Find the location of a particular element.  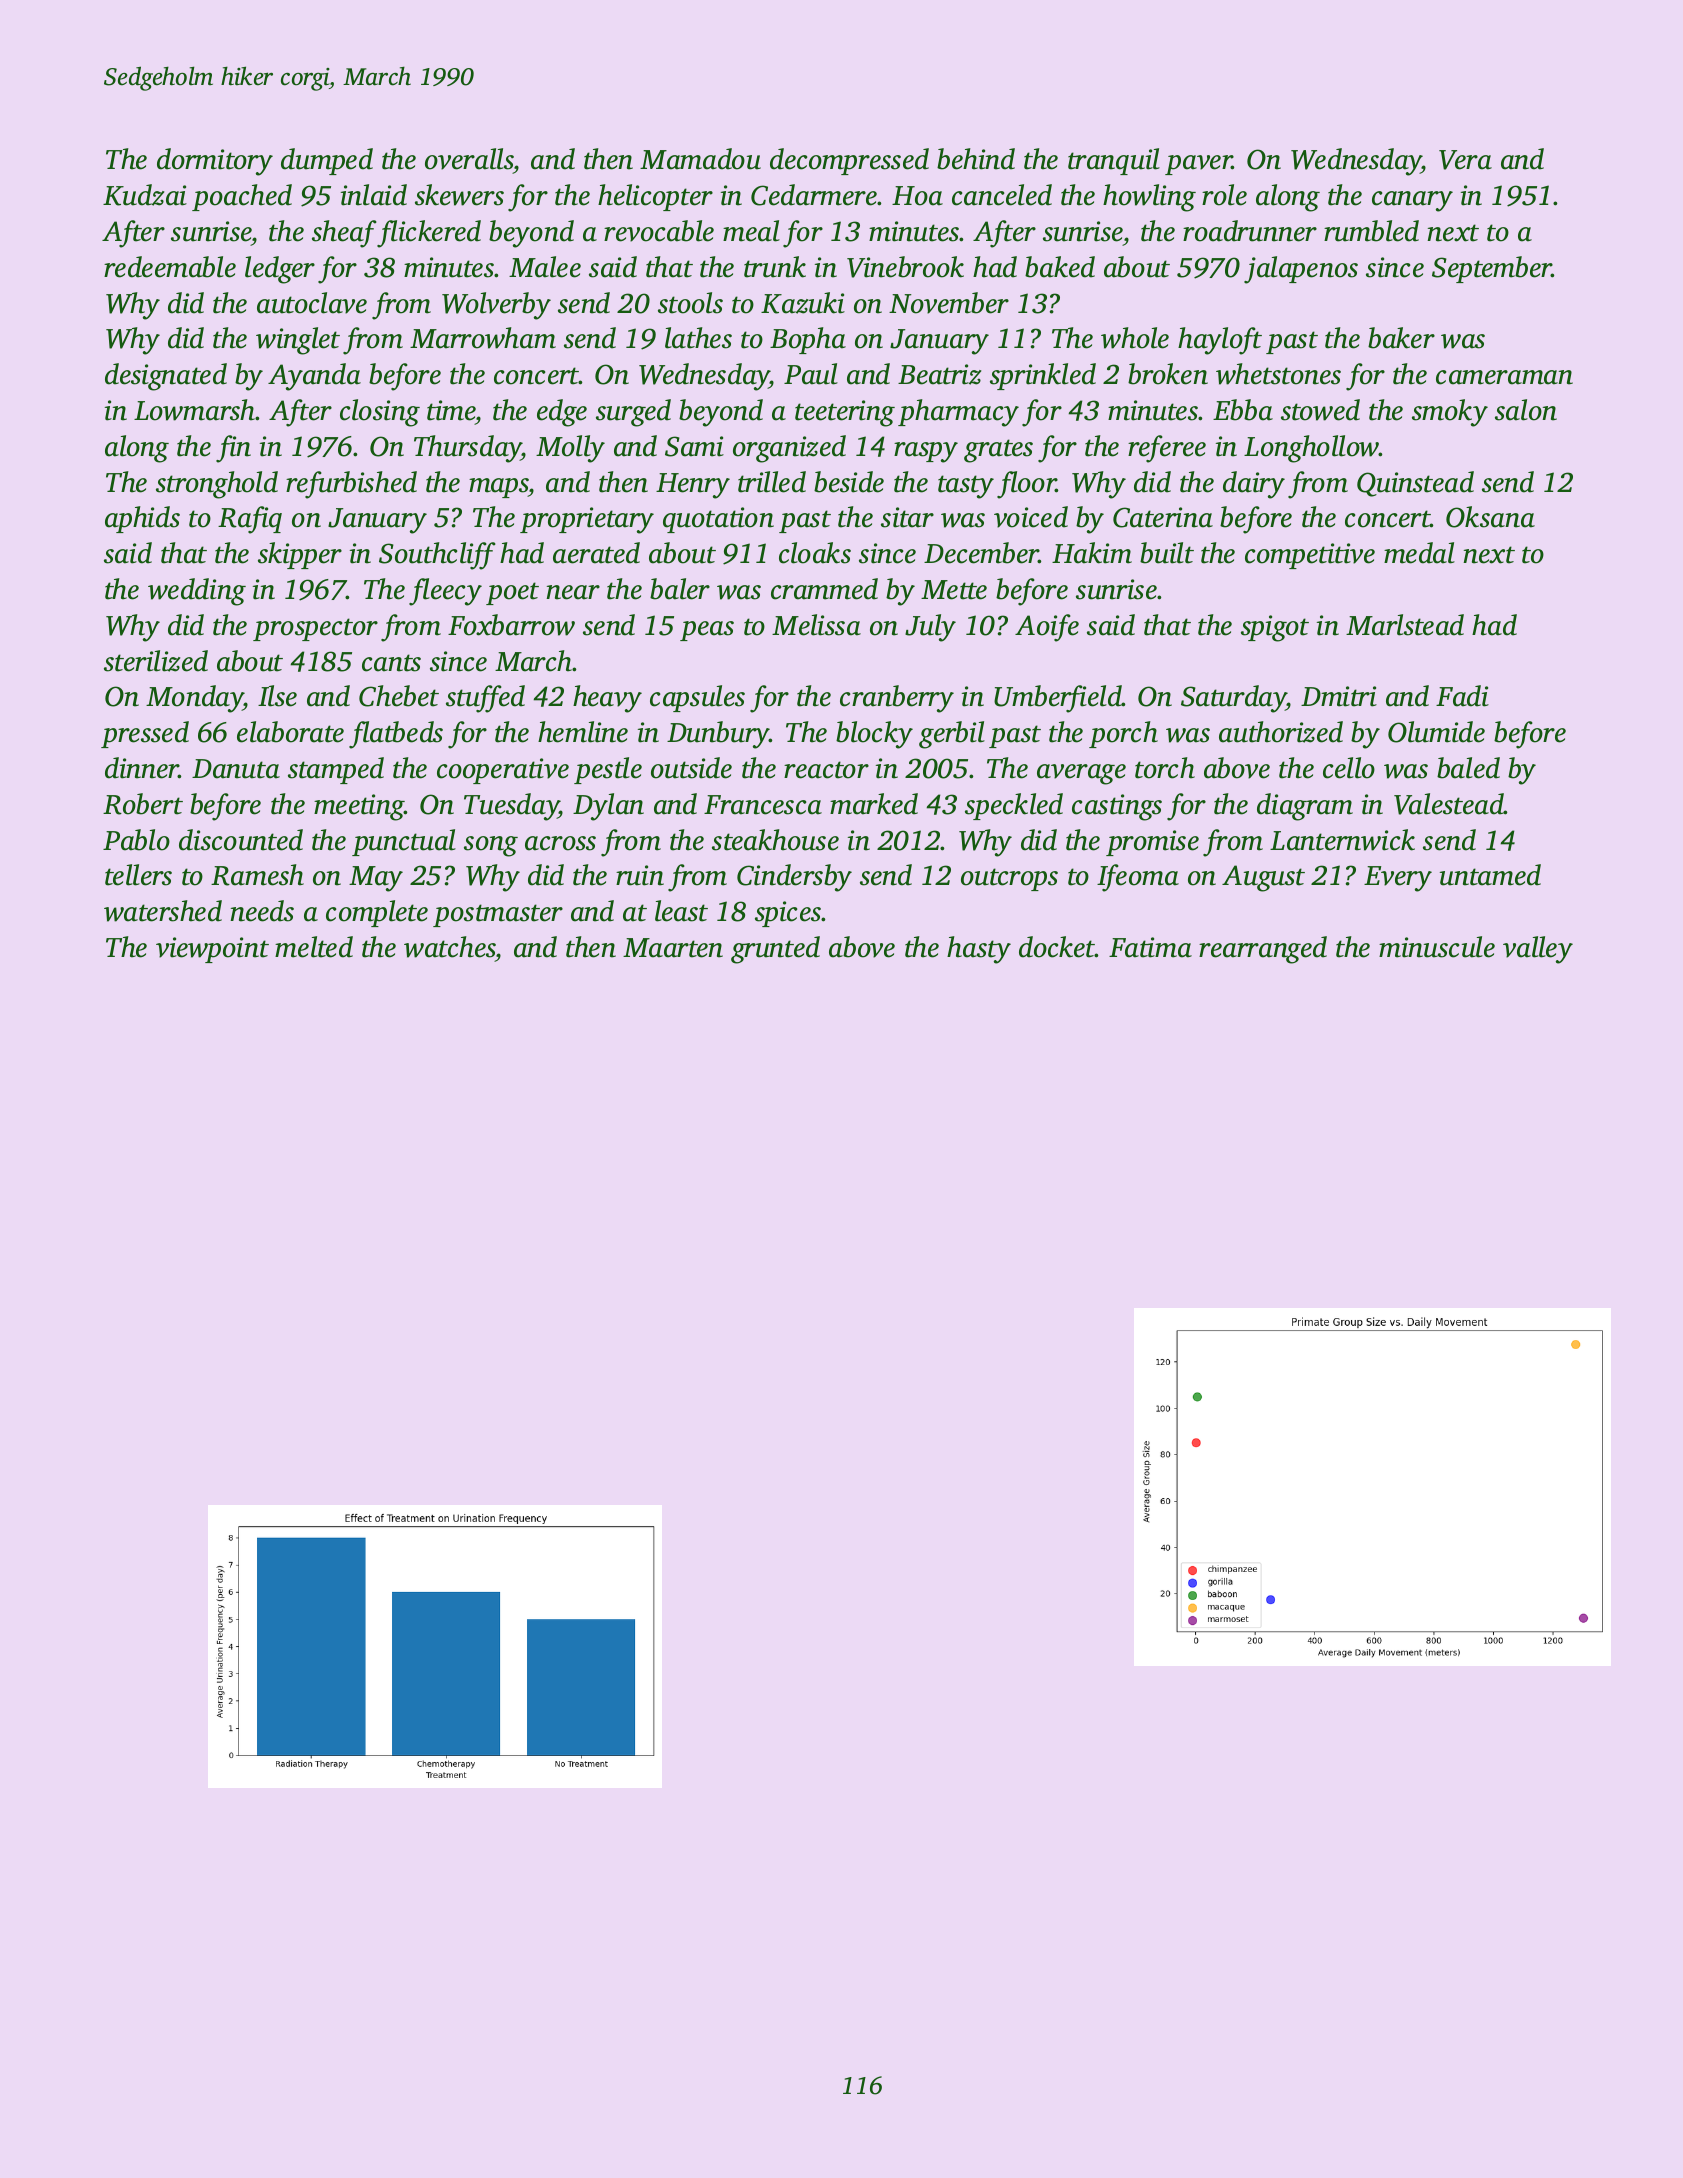

hasty is located at coordinates (979, 950).
